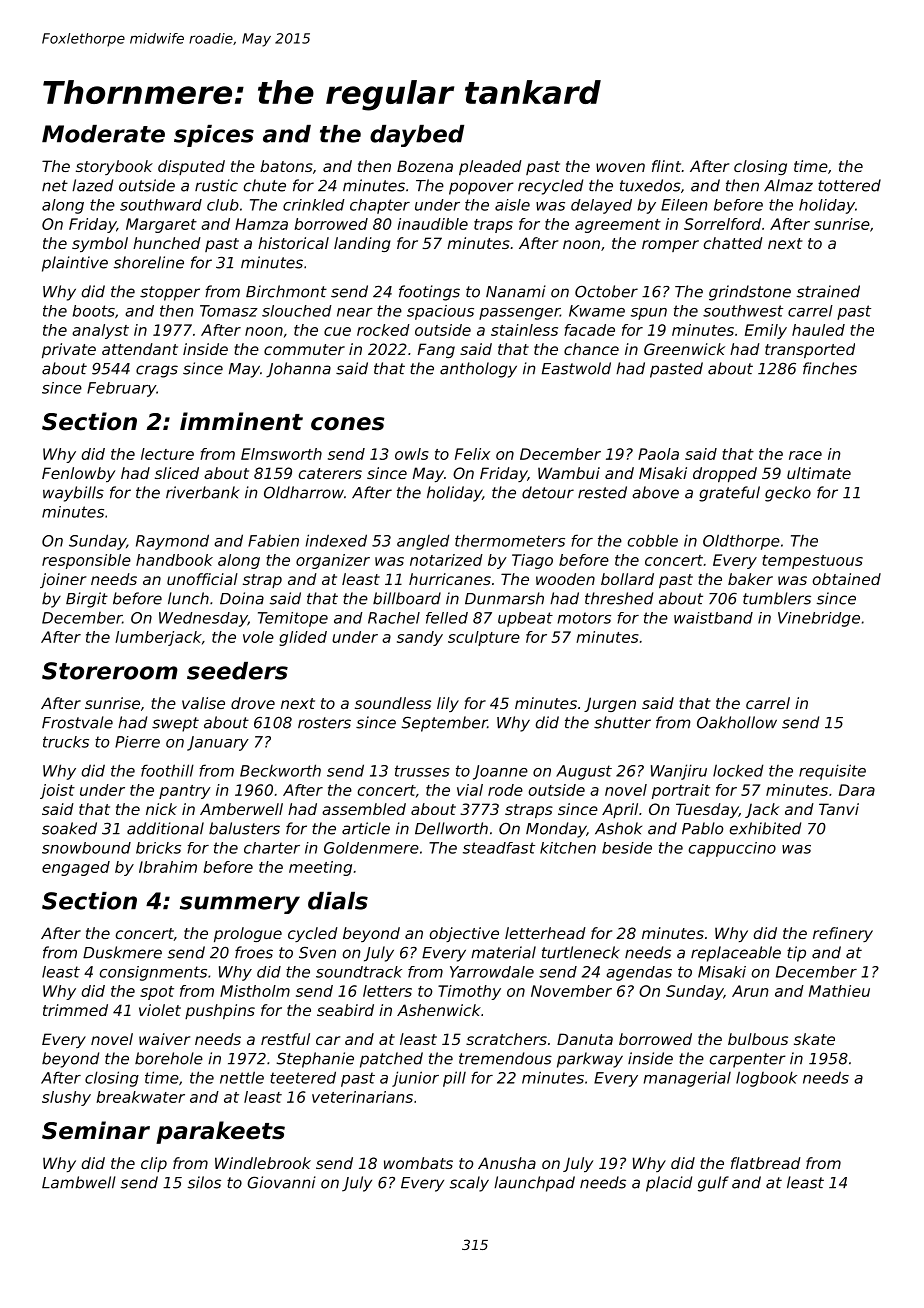 This screenshot has height=1308, width=924. What do you see at coordinates (214, 136) in the screenshot?
I see `spices` at bounding box center [214, 136].
